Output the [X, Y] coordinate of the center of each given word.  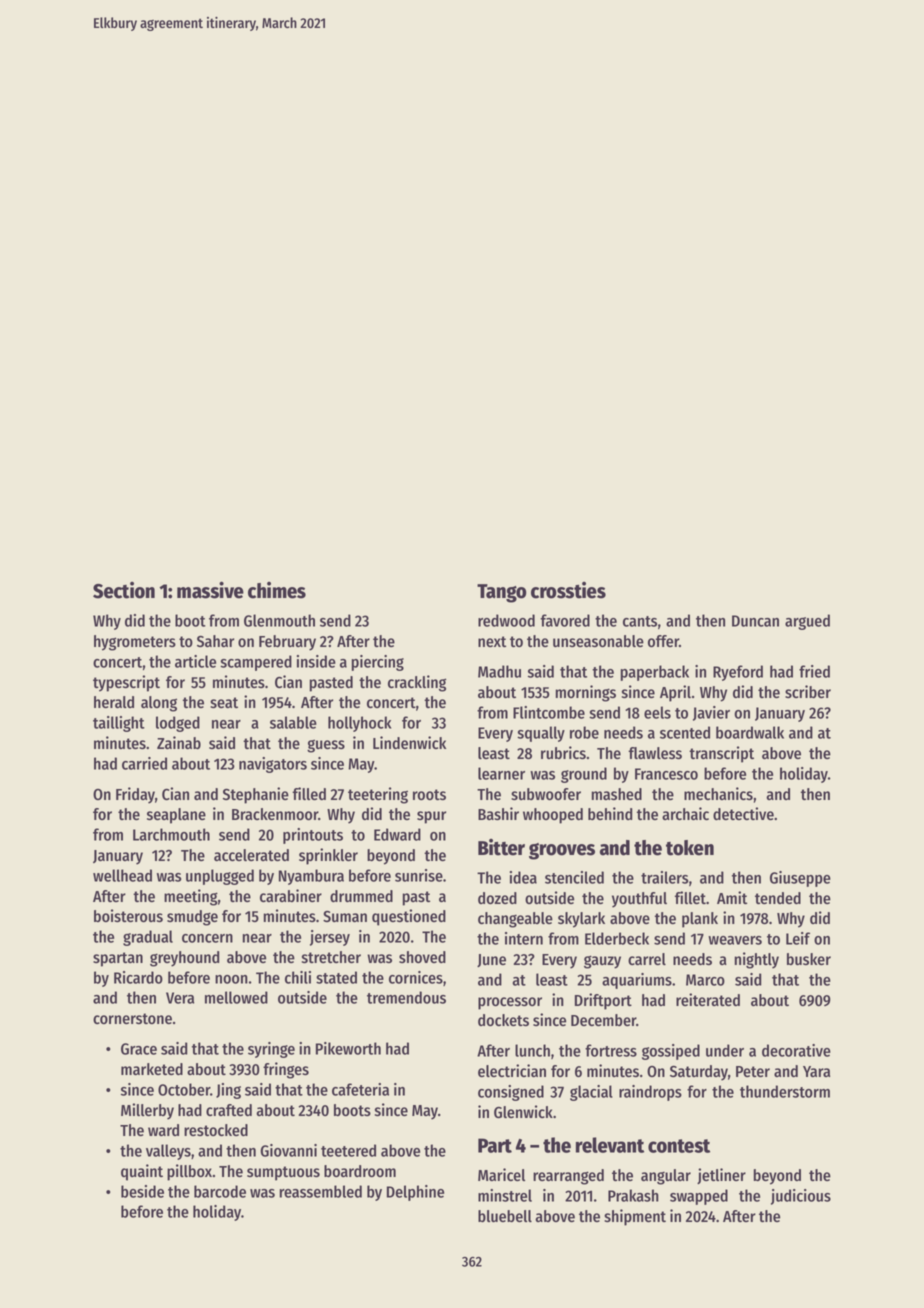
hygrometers [135, 643]
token [690, 848]
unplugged [220, 877]
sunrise [419, 875]
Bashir [498, 814]
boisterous [128, 916]
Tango [501, 593]
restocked [216, 1130]
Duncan [755, 621]
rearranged [568, 1177]
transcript [721, 754]
